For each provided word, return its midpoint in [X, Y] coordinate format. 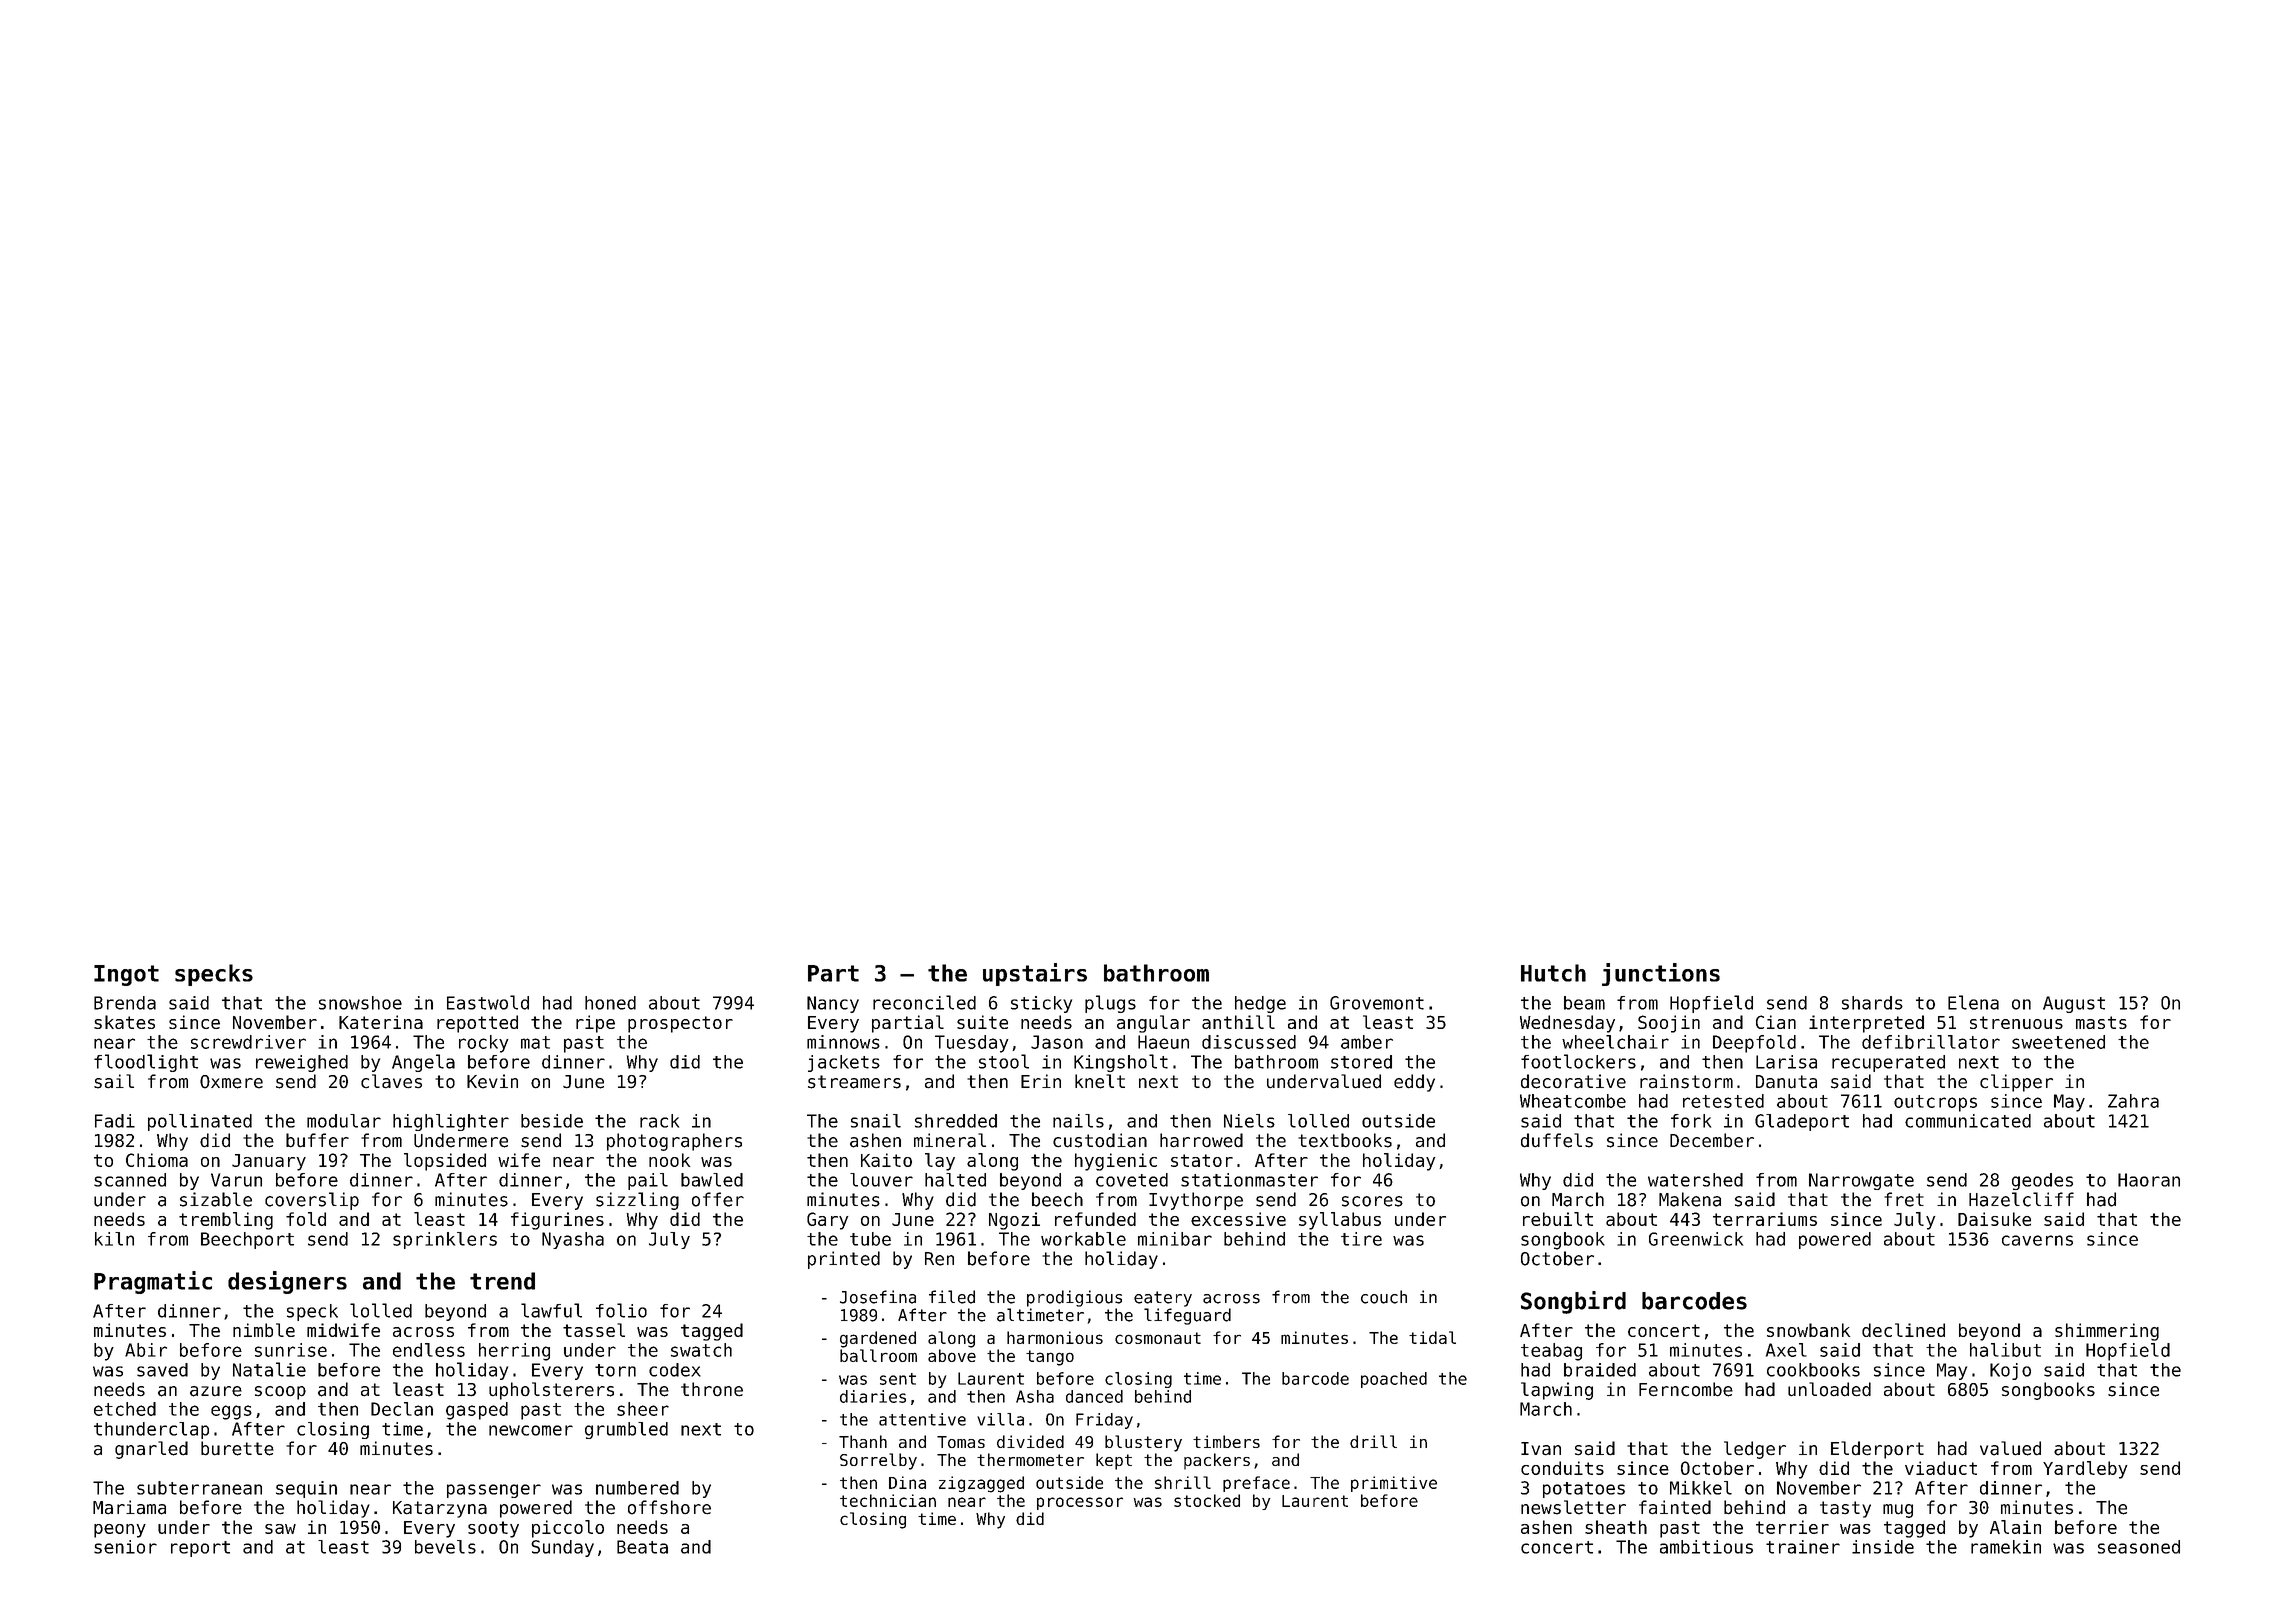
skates [124, 1022]
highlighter [451, 1122]
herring [514, 1352]
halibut [2005, 1350]
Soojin [1669, 1024]
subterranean [199, 1488]
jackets [844, 1063]
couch [1384, 1297]
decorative [1573, 1081]
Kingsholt [1121, 1063]
